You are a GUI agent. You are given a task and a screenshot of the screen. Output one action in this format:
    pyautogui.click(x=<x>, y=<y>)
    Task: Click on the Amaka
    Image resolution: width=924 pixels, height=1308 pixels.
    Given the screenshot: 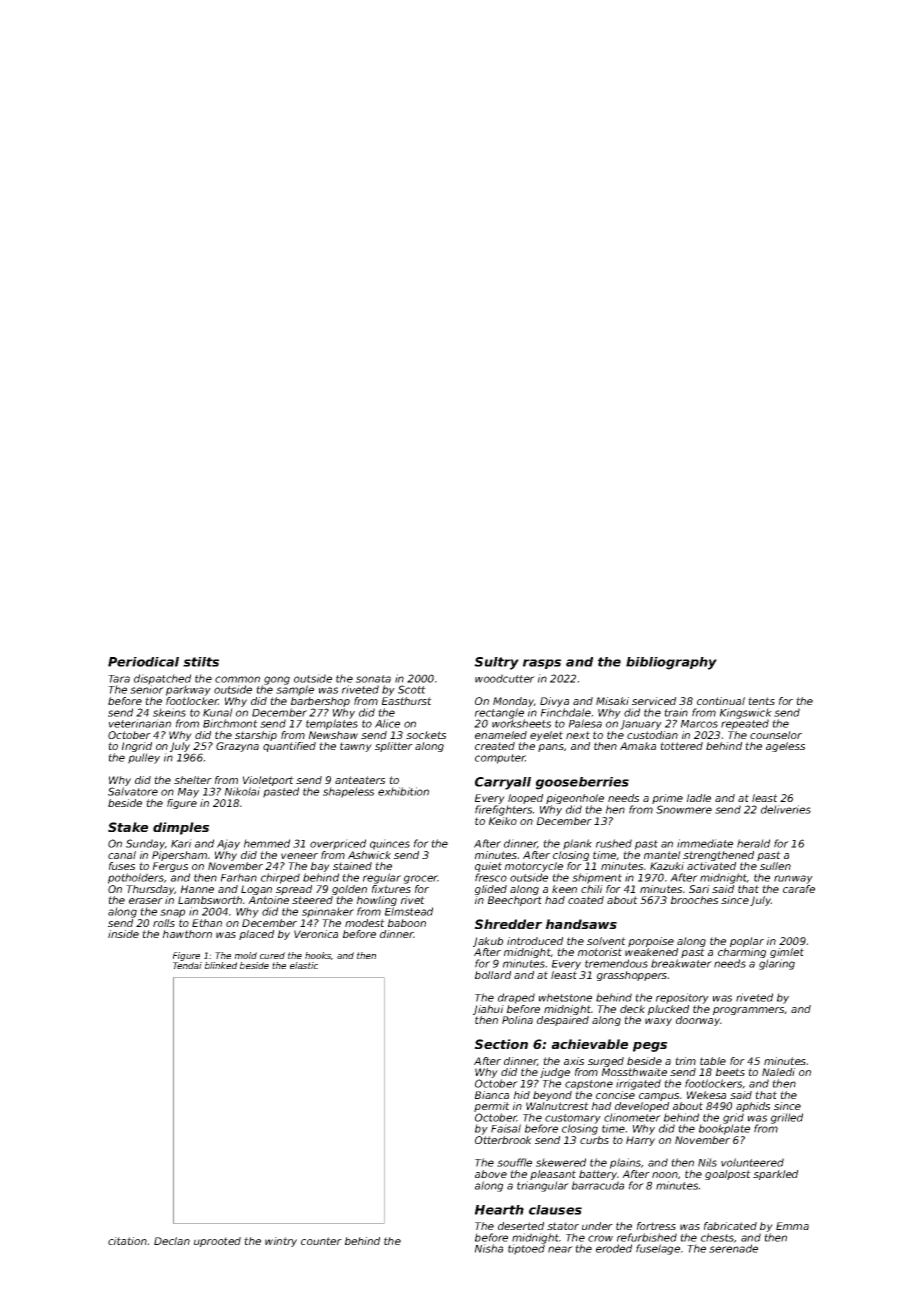 What is the action you would take?
    pyautogui.click(x=638, y=746)
